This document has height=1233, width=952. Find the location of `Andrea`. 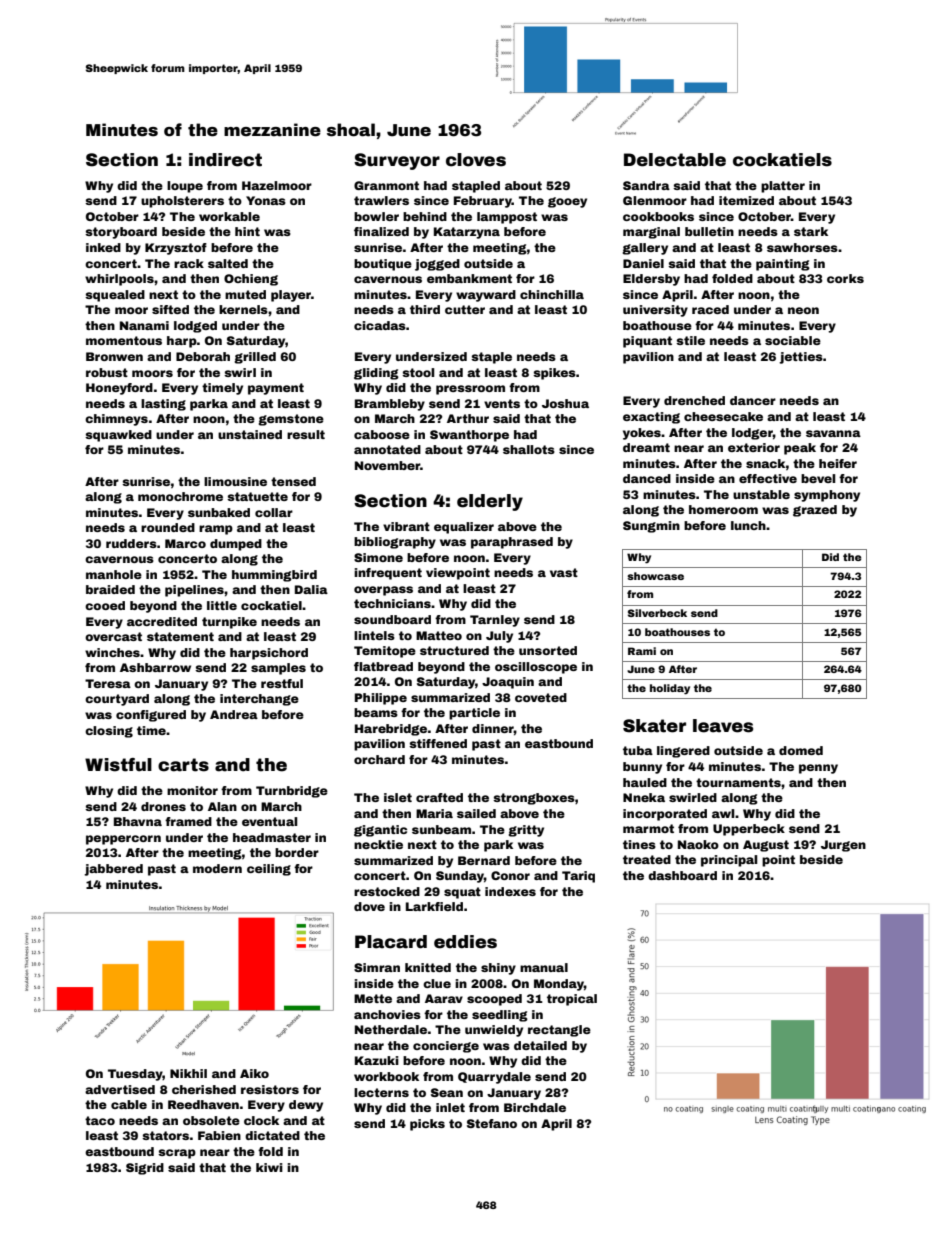

Andrea is located at coordinates (234, 714).
